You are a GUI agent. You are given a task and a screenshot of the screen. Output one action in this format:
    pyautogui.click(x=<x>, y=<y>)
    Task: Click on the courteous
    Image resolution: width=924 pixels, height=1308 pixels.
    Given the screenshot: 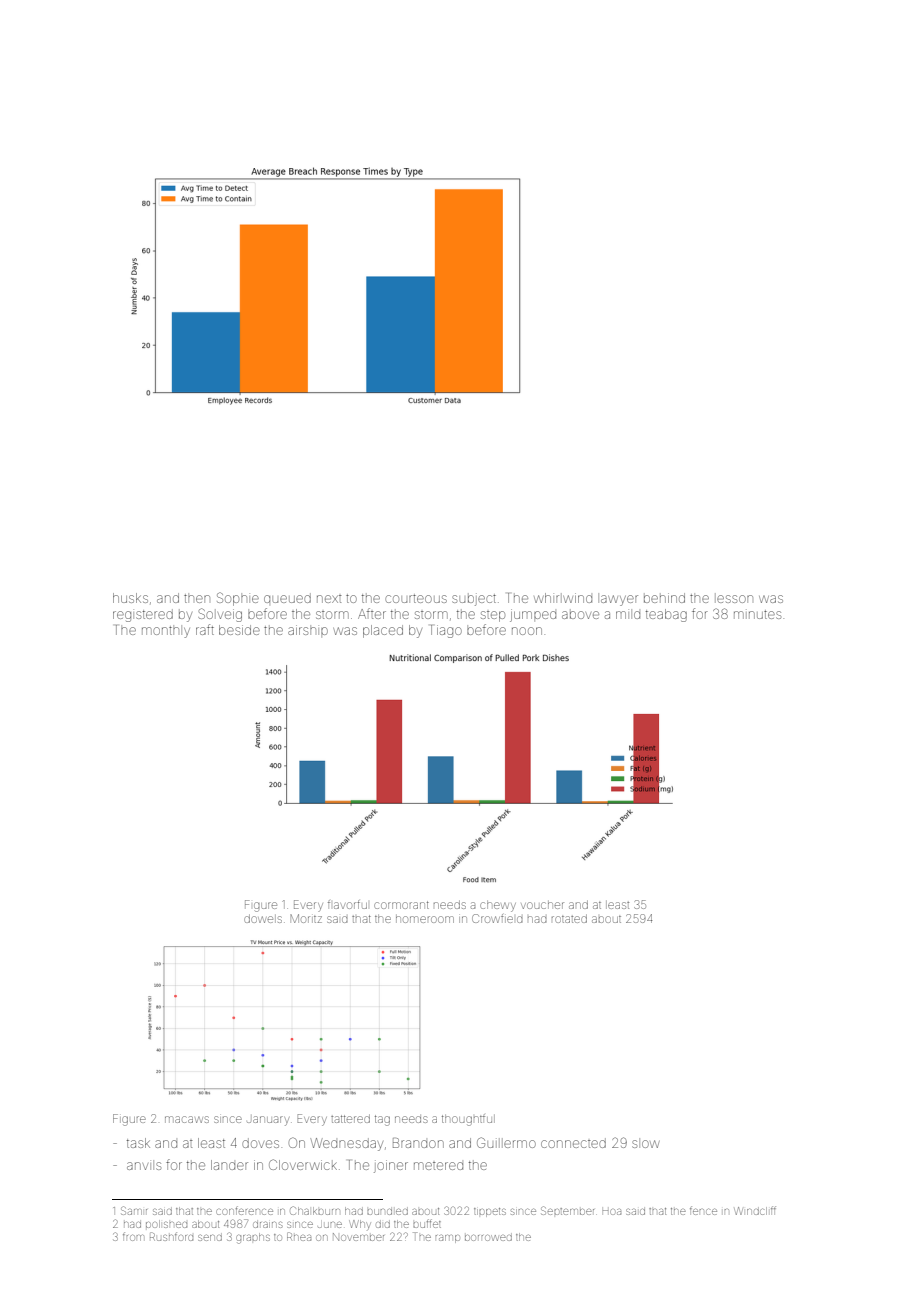 What is the action you would take?
    pyautogui.click(x=416, y=598)
